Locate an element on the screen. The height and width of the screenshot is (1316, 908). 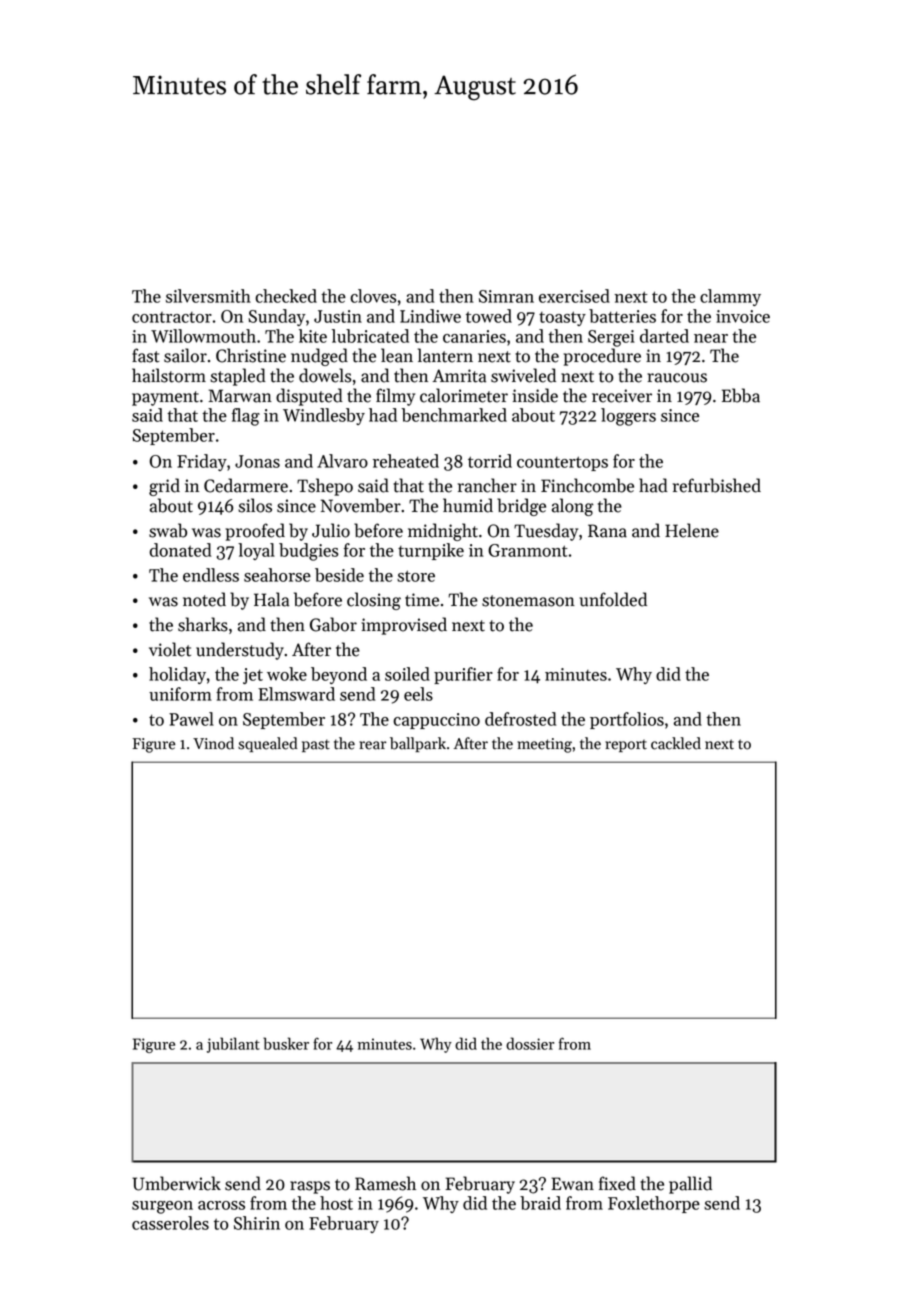
Vinod is located at coordinates (213, 743).
